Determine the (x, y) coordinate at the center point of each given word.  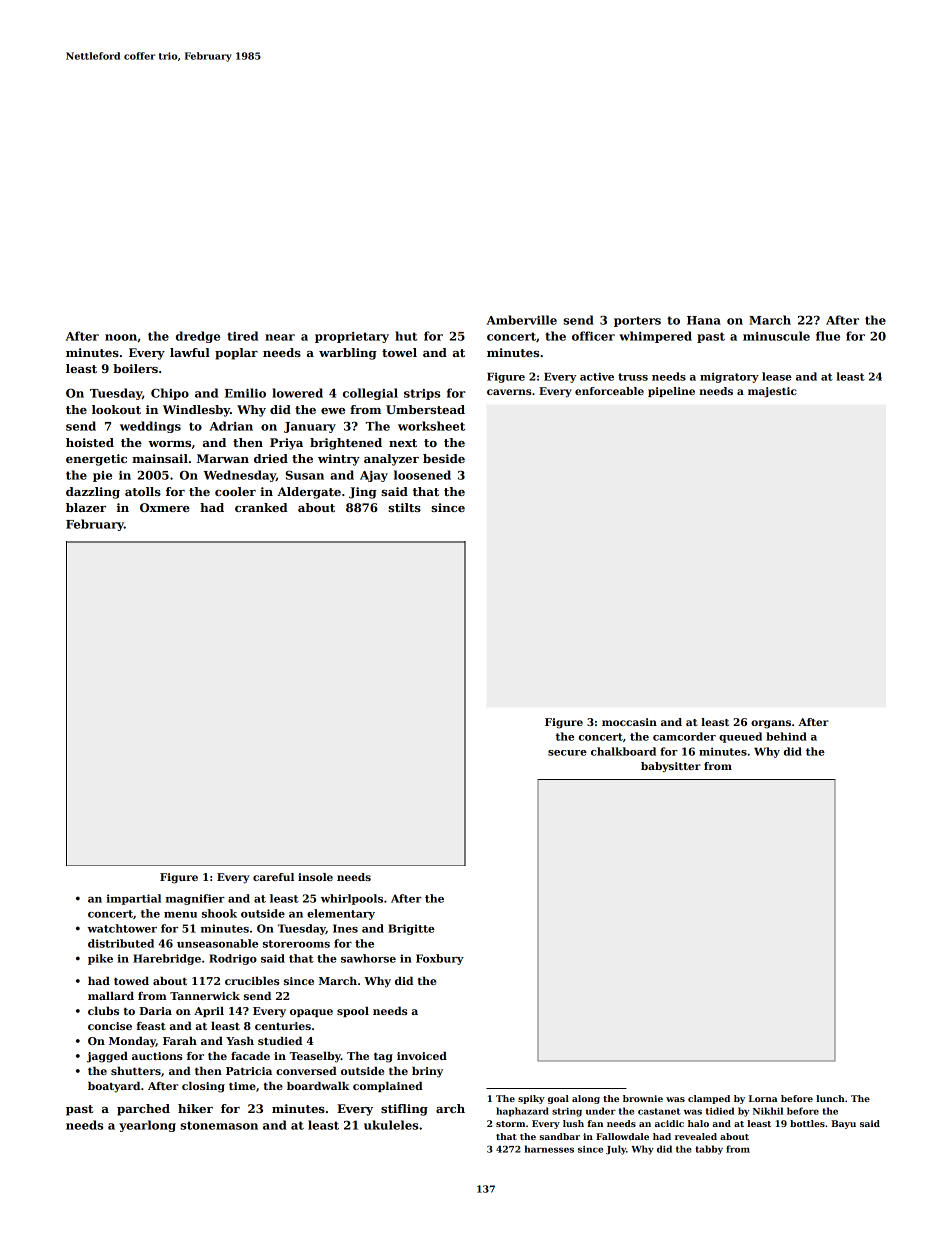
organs (771, 724)
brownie (643, 1098)
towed (131, 981)
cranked (261, 507)
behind (786, 736)
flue (828, 336)
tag (383, 1058)
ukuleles (391, 1125)
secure (567, 753)
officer (593, 336)
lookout (116, 409)
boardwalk (318, 1086)
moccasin (629, 722)
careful (273, 877)
